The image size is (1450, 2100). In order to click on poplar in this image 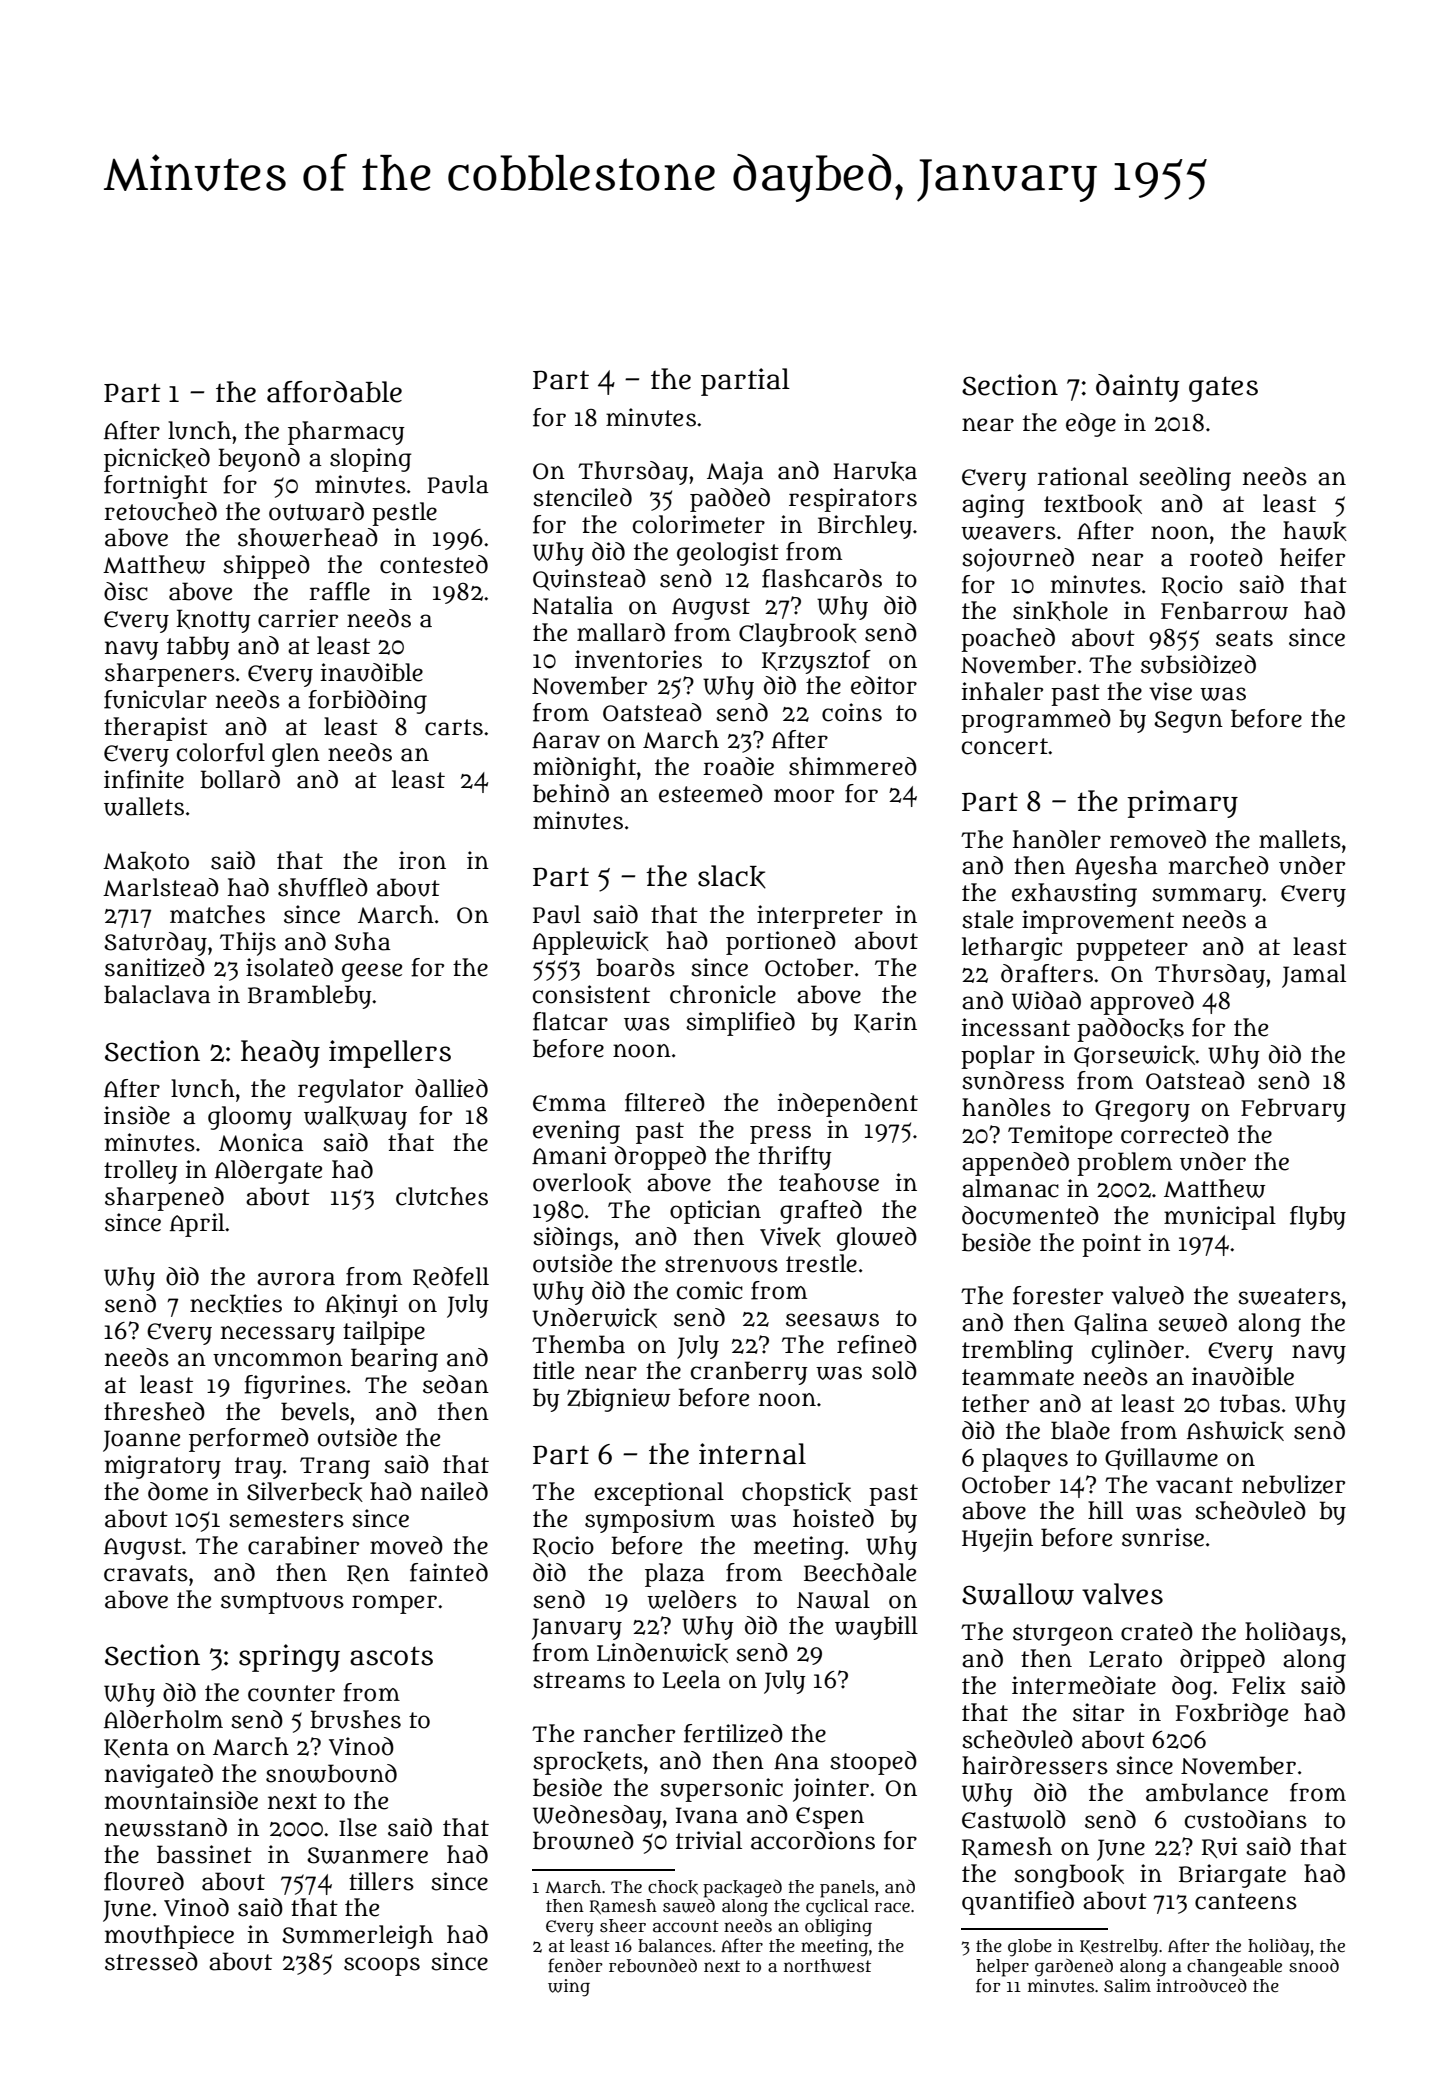, I will do `click(998, 1057)`.
